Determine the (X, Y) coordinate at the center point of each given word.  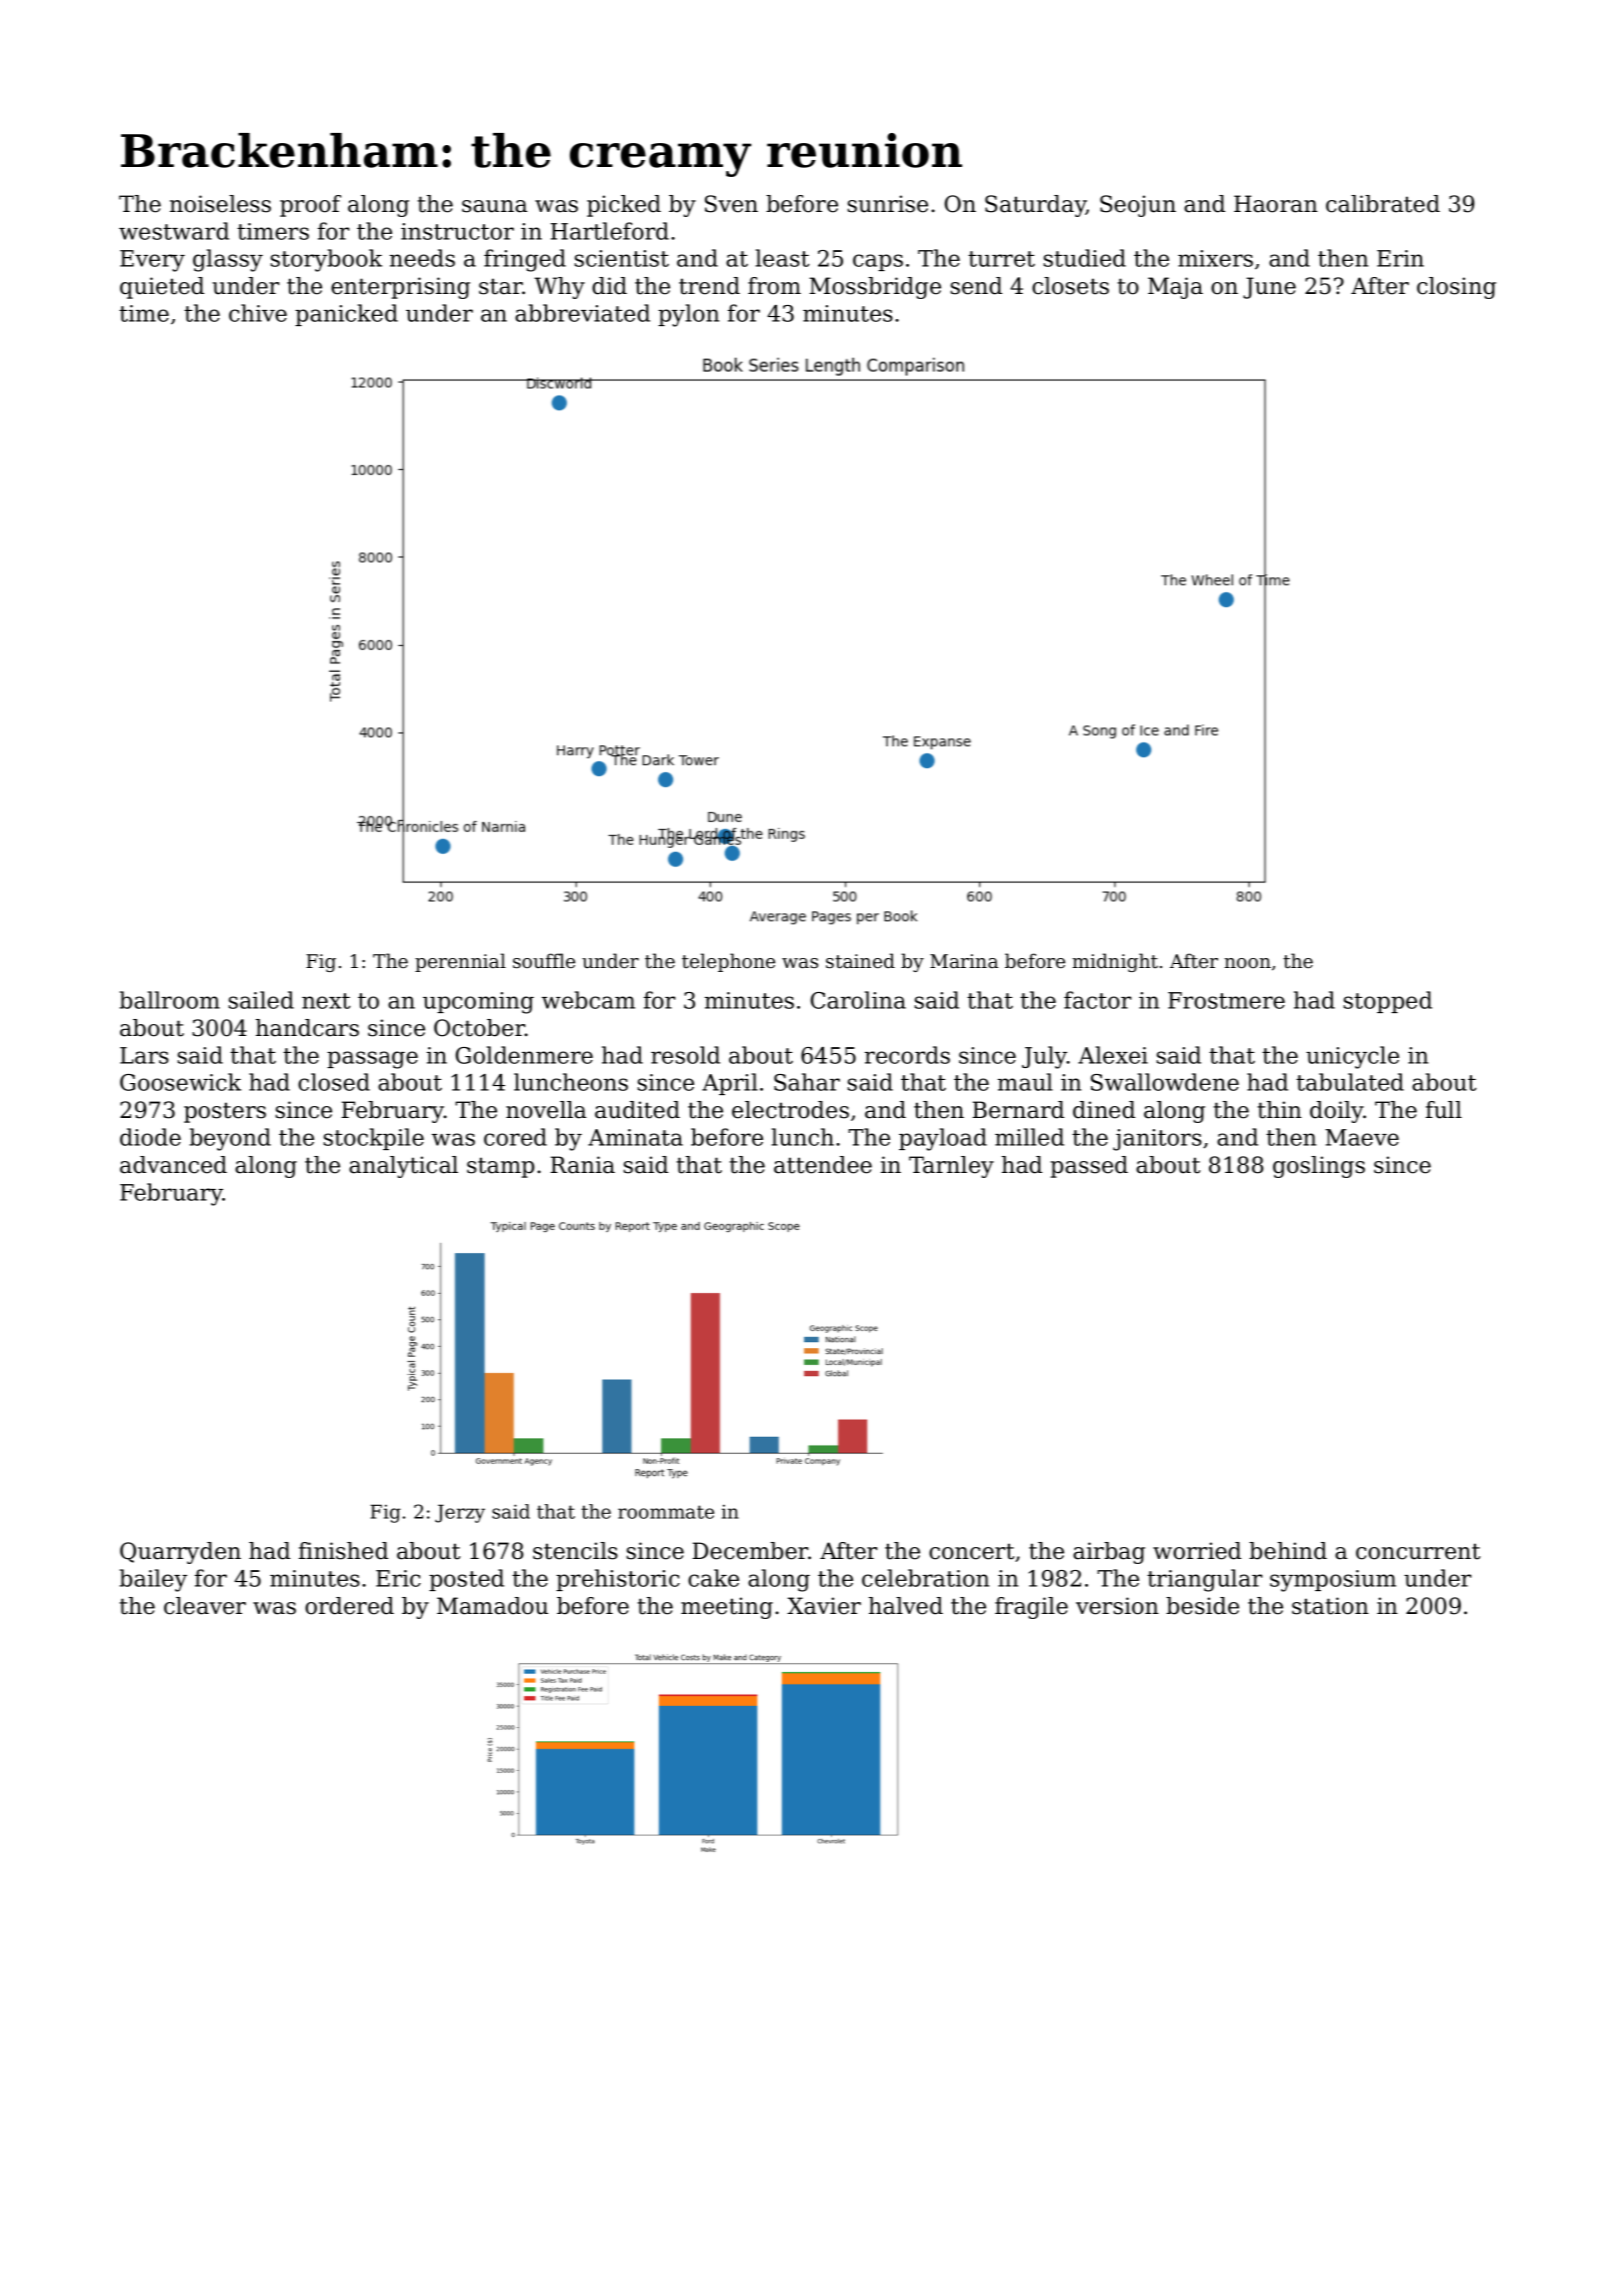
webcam (588, 1000)
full (1444, 1110)
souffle (544, 961)
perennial (460, 962)
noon (1247, 963)
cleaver (205, 1606)
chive (258, 313)
